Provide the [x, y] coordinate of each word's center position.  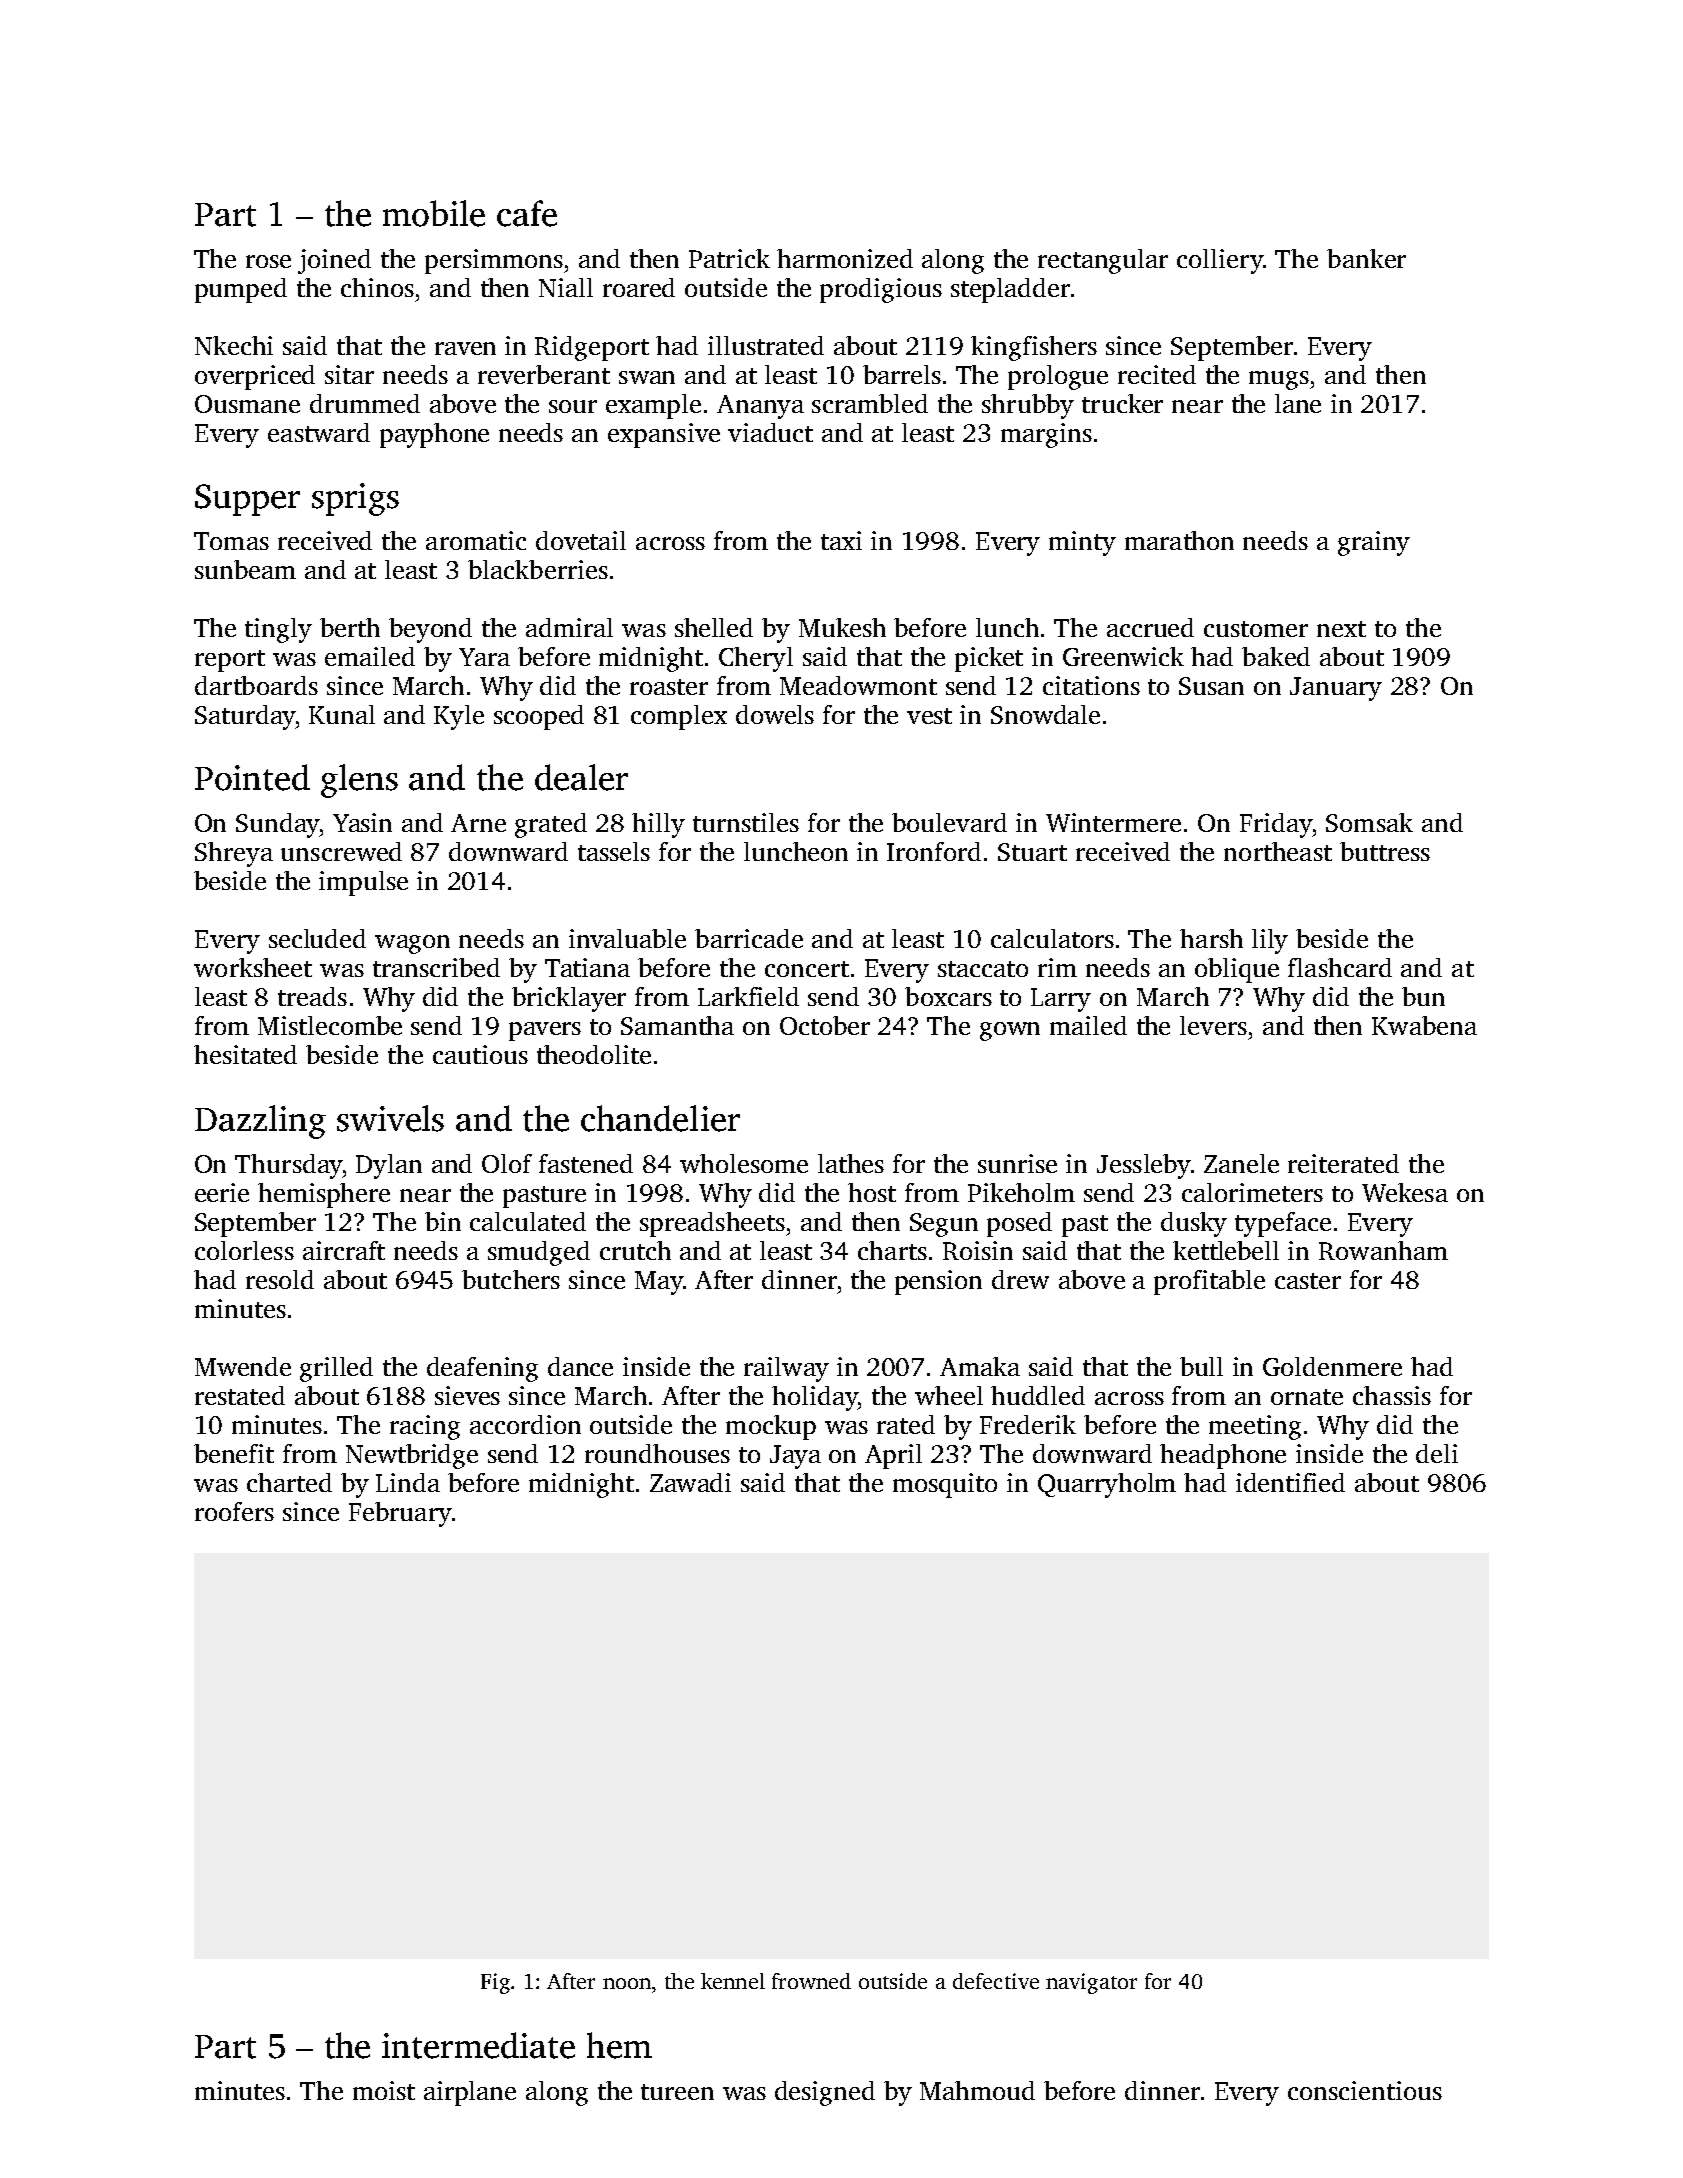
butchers [511, 1279]
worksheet [253, 967]
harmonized [845, 258]
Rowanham [1383, 1250]
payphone [434, 435]
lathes [851, 1163]
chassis [1392, 1395]
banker [1366, 258]
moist [384, 2090]
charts [892, 1250]
